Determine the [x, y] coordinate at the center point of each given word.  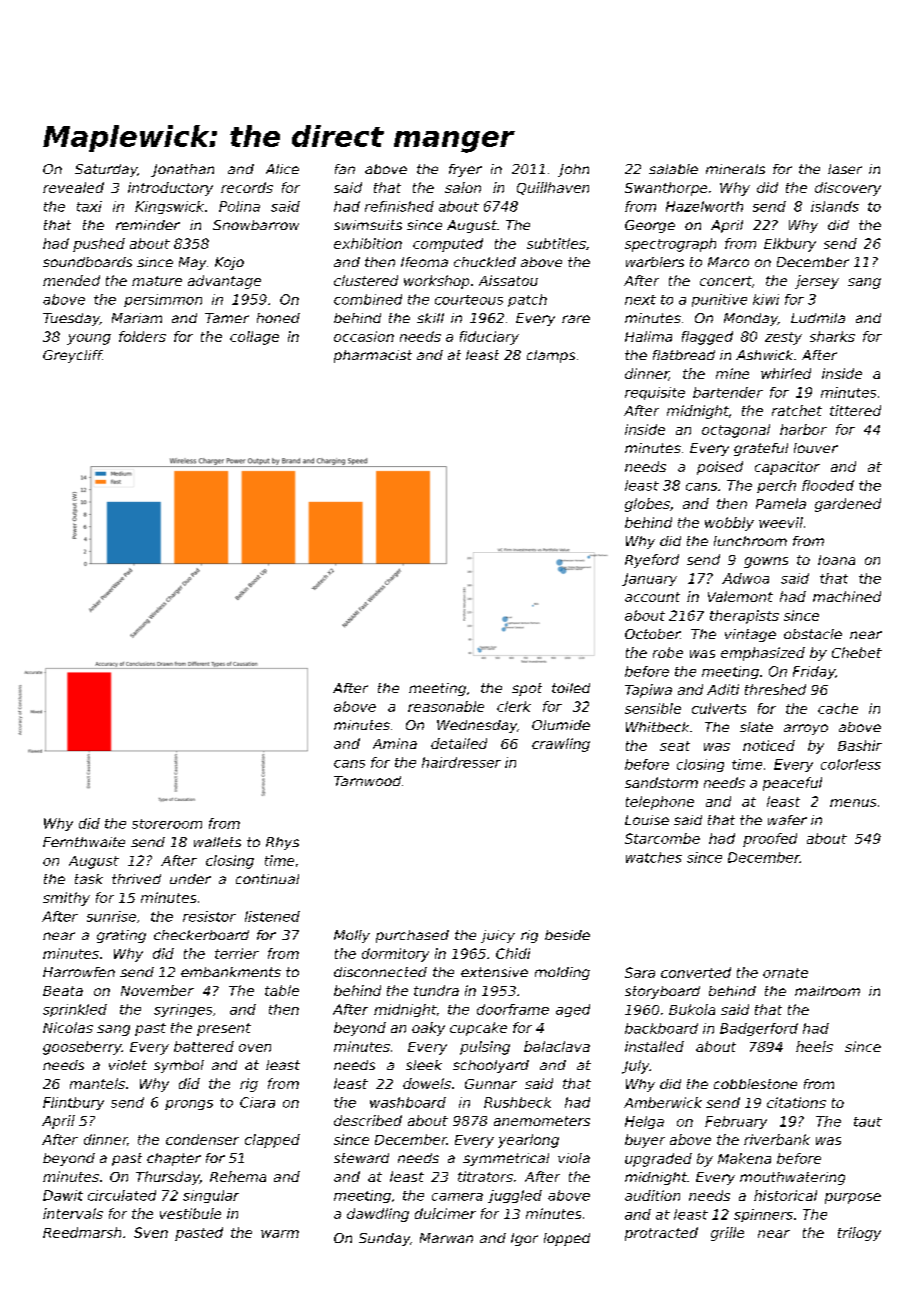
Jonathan [182, 170]
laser [845, 169]
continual [267, 879]
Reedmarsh [82, 1232]
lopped [567, 1239]
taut [868, 1122]
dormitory [395, 955]
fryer [465, 170]
